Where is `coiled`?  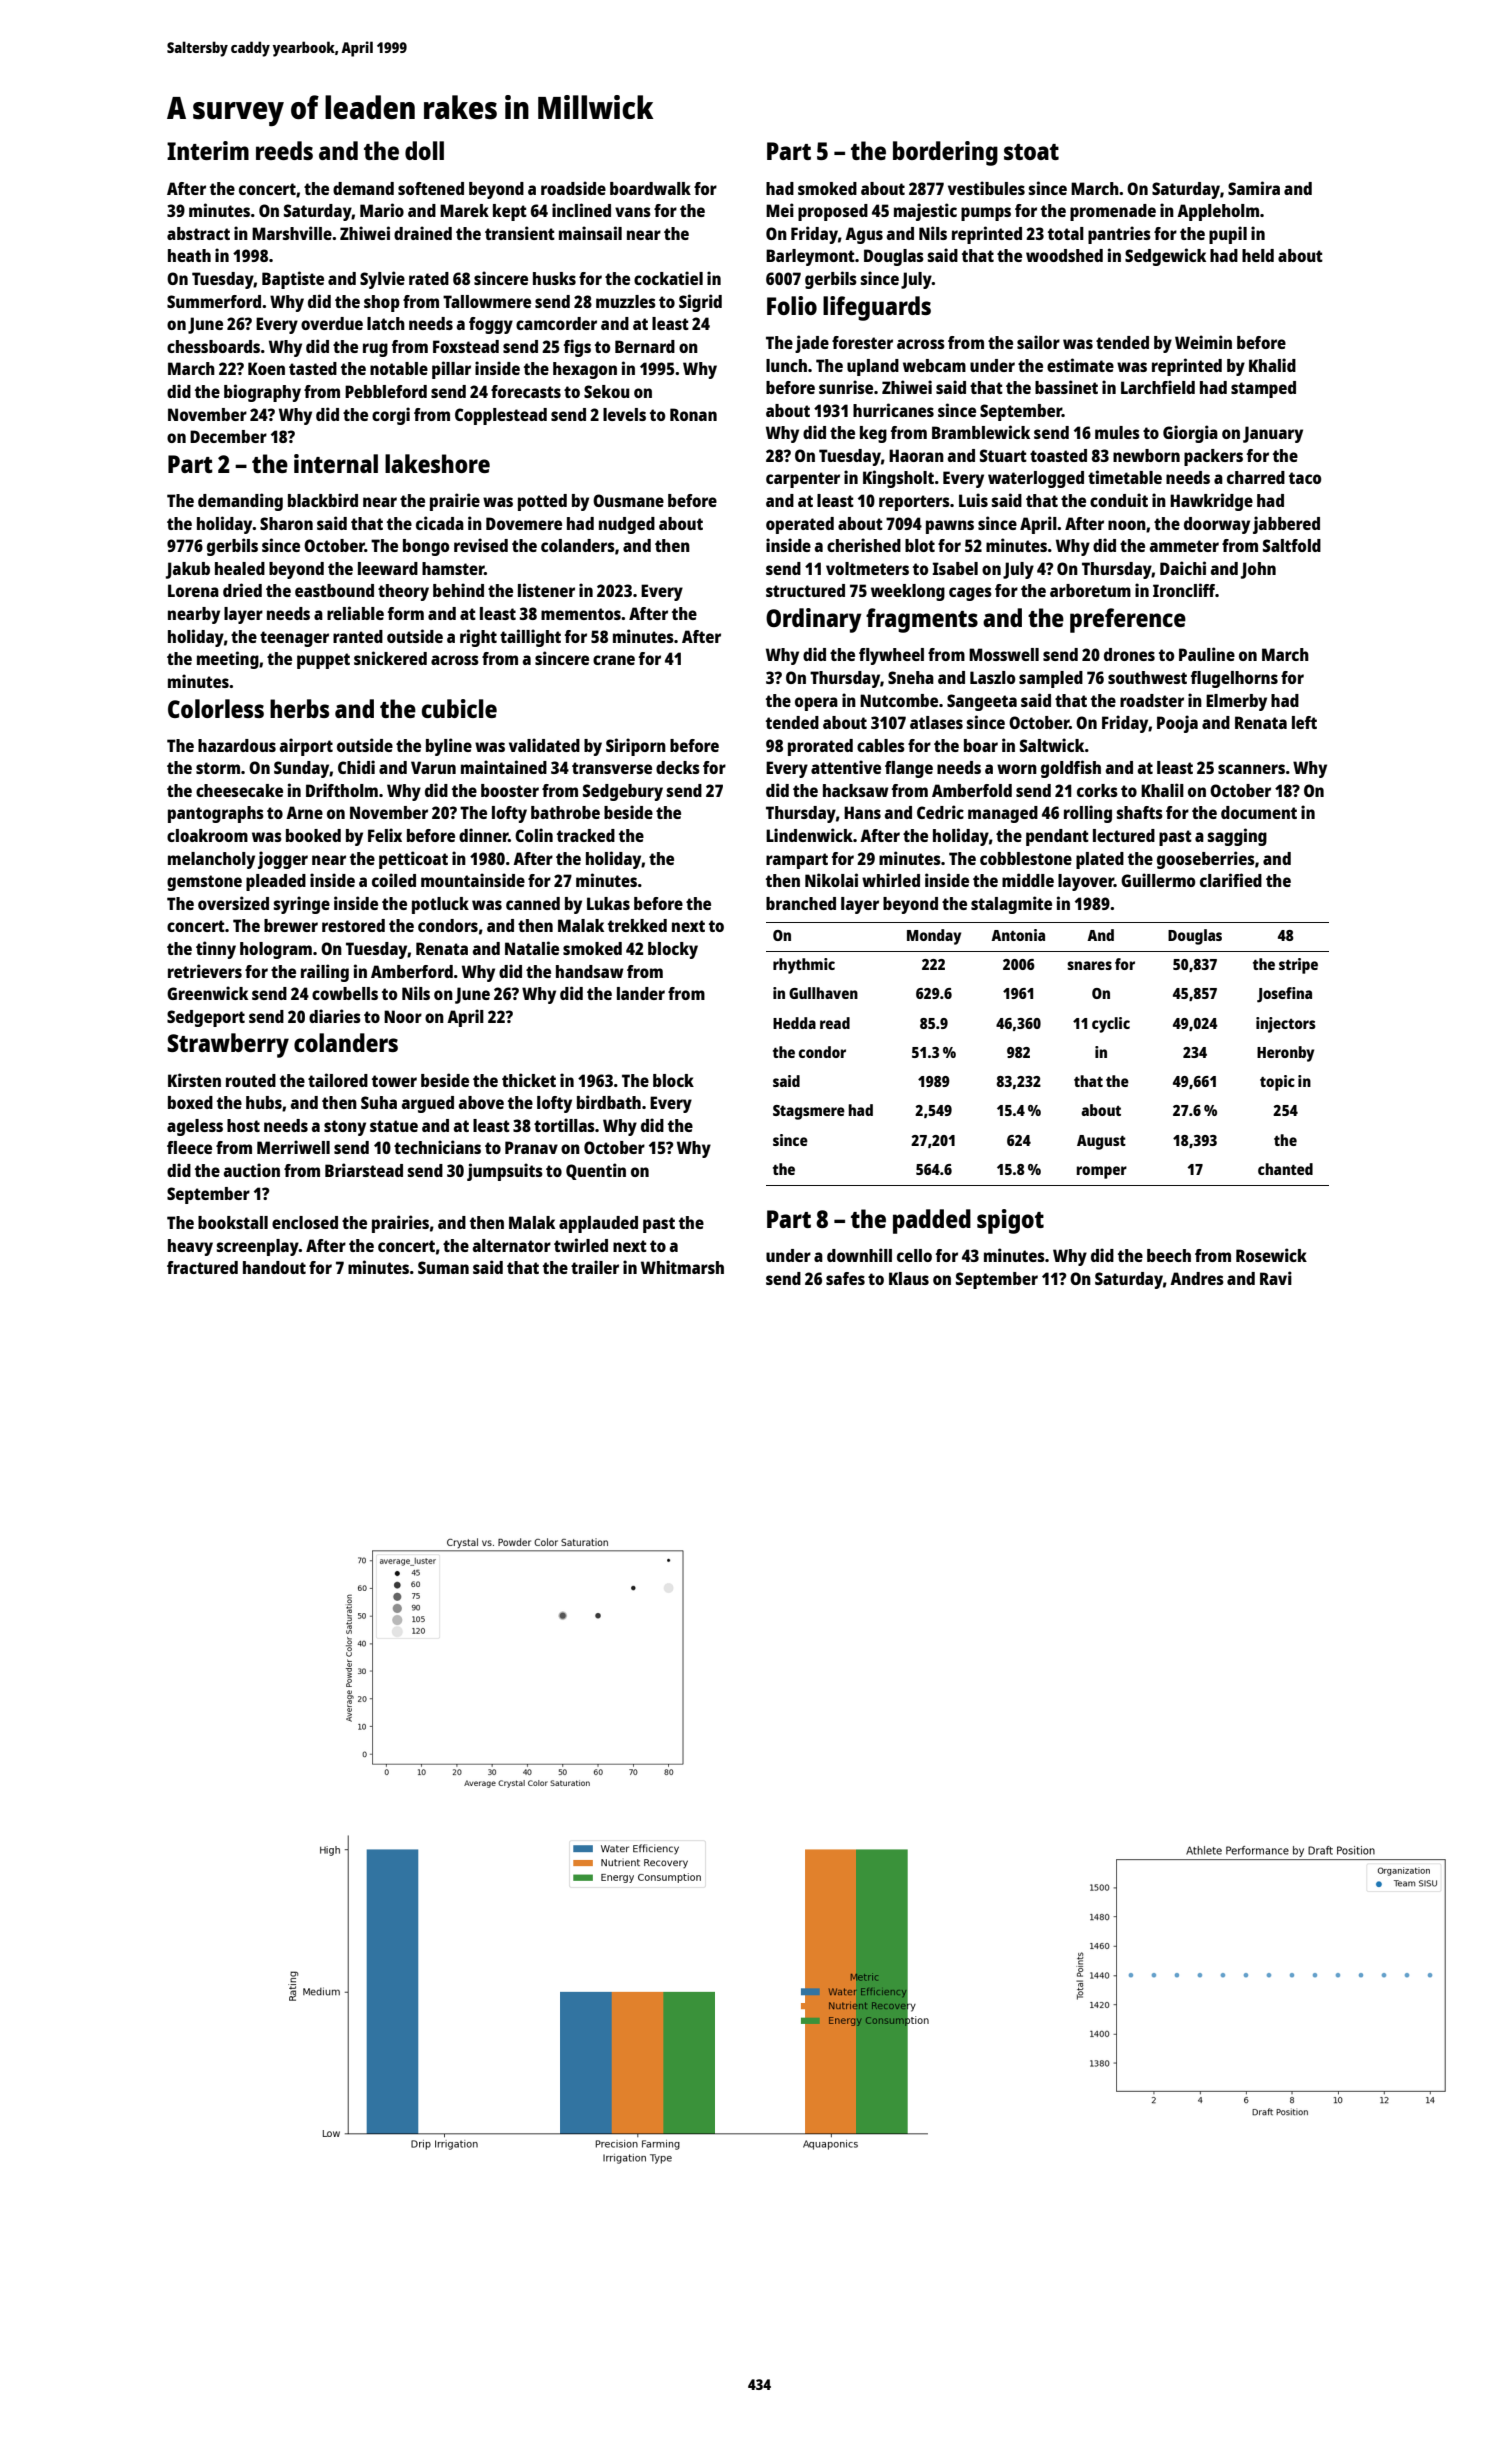 coiled is located at coordinates (394, 880).
